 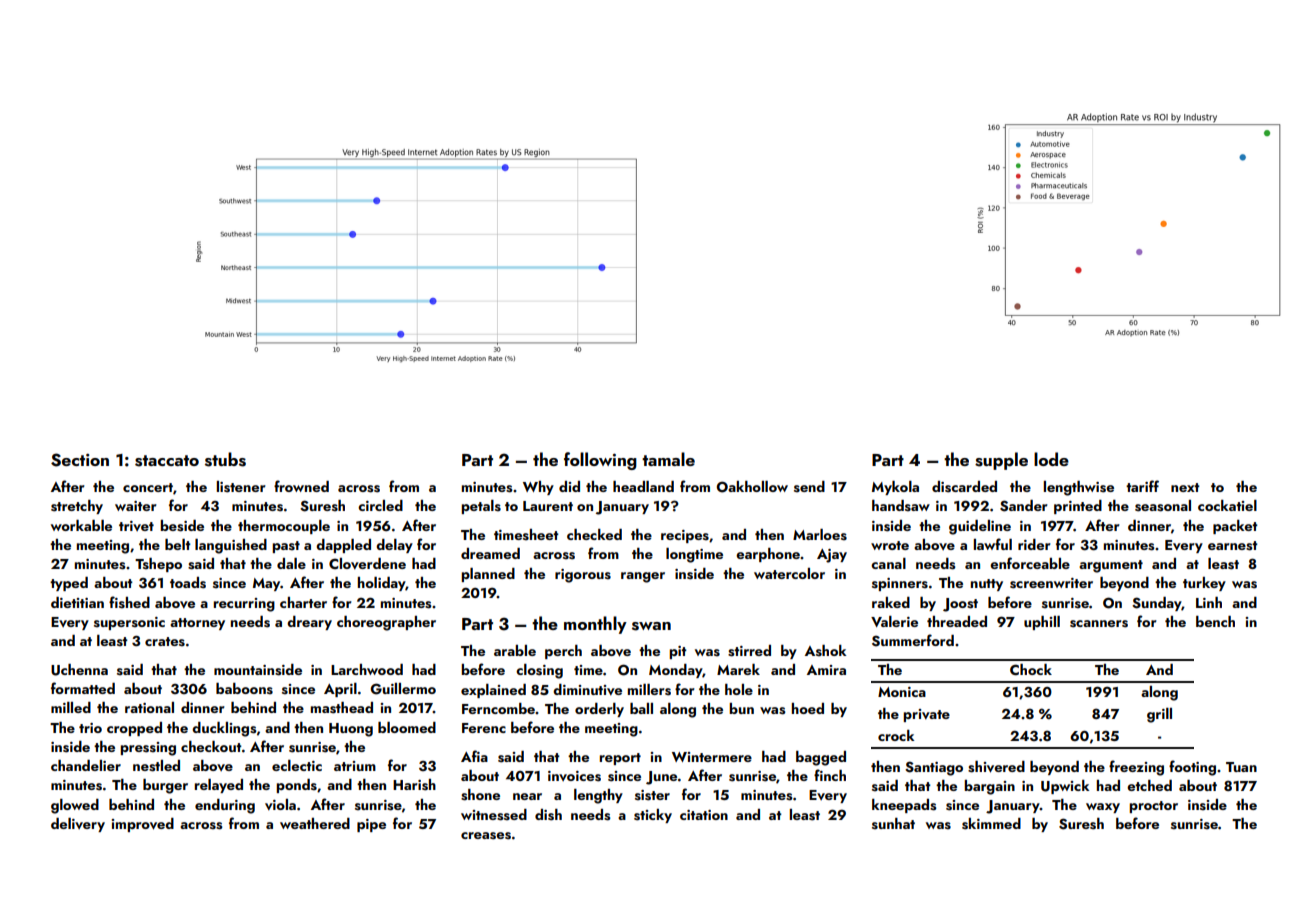 What do you see at coordinates (891, 602) in the document?
I see `raked` at bounding box center [891, 602].
